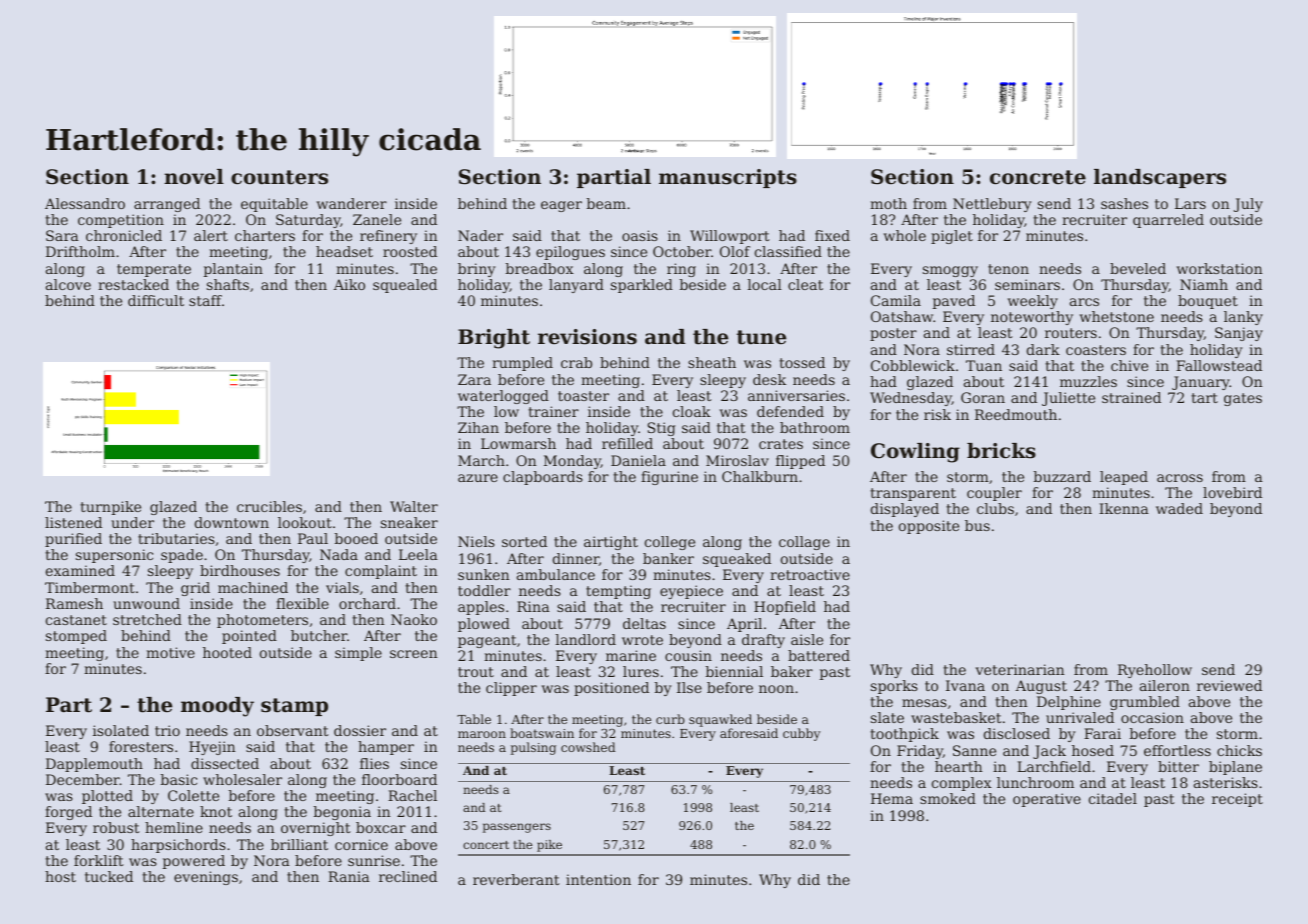 The height and width of the screenshot is (924, 1308). I want to click on chicks, so click(1239, 750).
